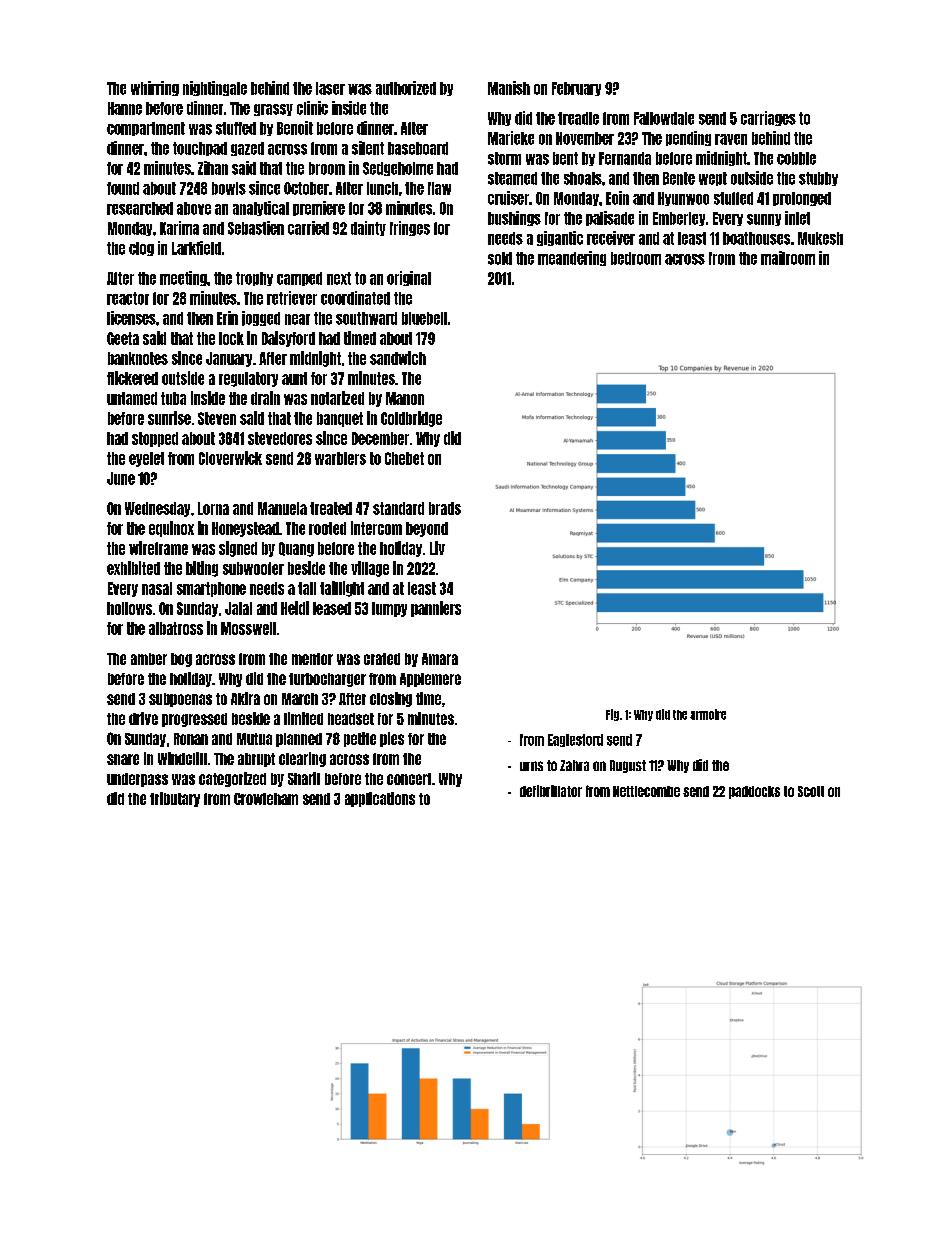  Describe the element at coordinates (129, 608) in the page. I see `hollows` at that location.
